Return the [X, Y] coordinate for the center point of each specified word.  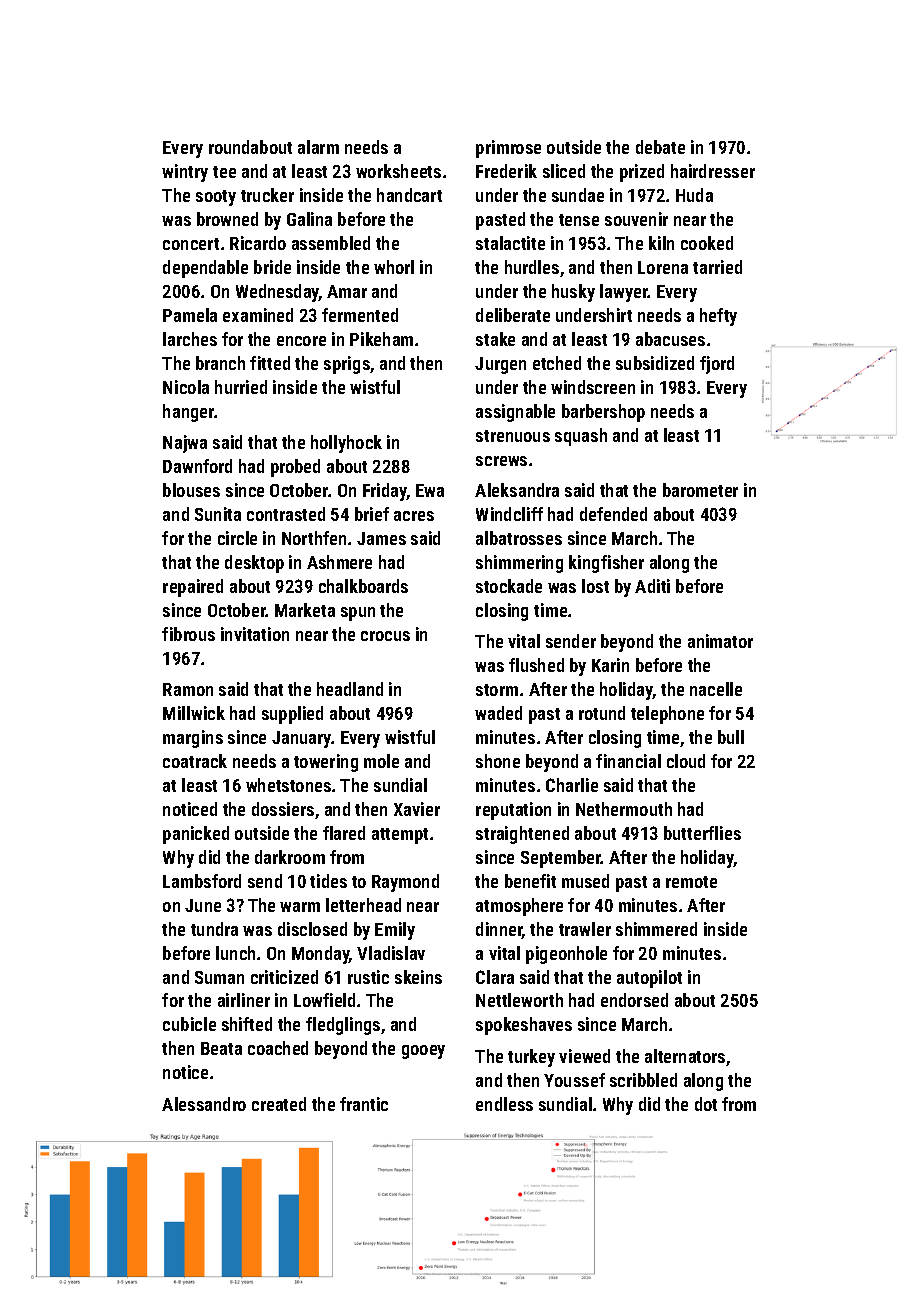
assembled [331, 243]
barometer [700, 490]
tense [579, 220]
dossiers [283, 809]
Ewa [430, 490]
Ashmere [339, 562]
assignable [515, 413]
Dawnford [197, 466]
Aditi [652, 586]
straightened [522, 835]
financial [628, 761]
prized [642, 173]
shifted [247, 1024]
